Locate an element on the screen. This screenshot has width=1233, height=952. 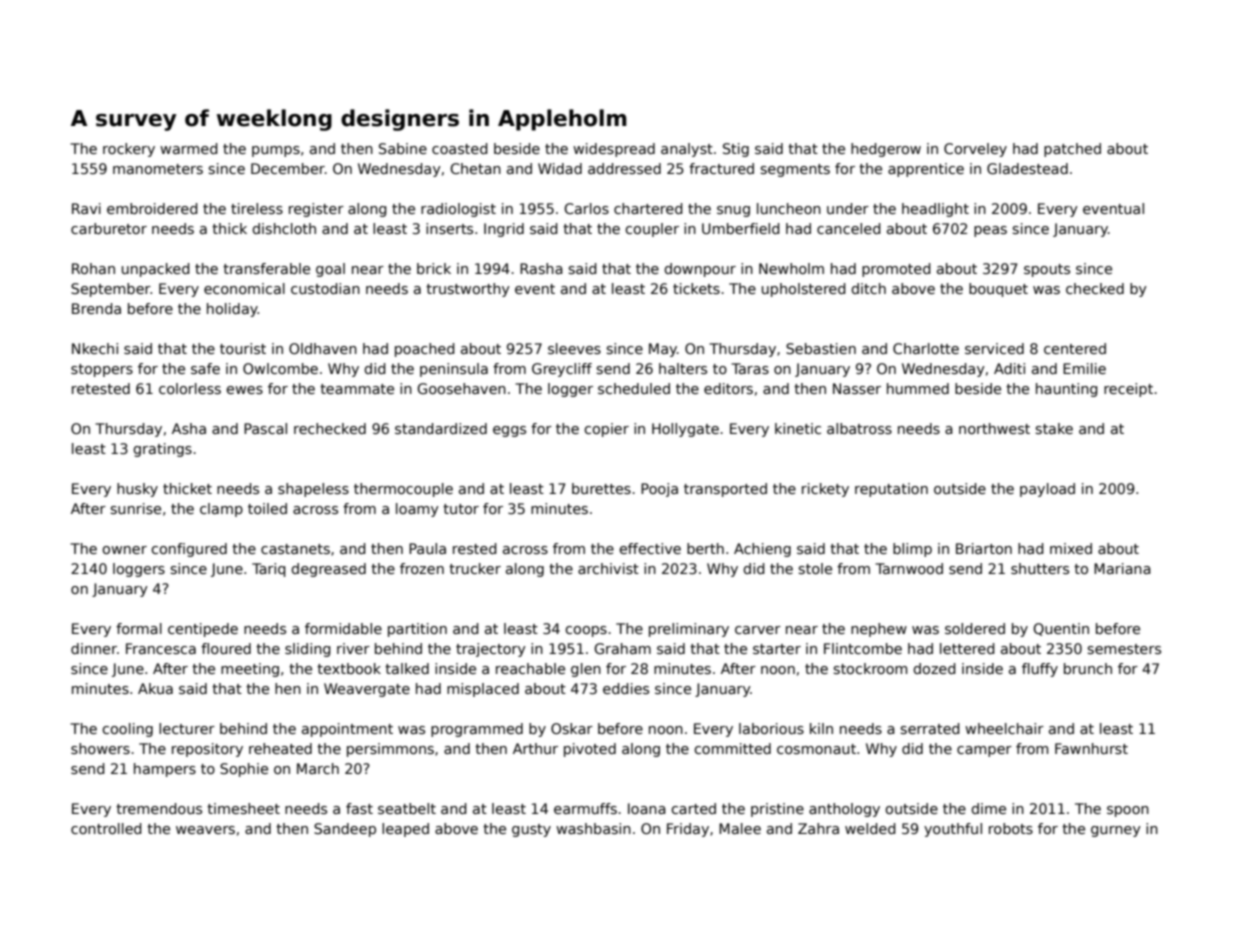
embroidered is located at coordinates (152, 208).
